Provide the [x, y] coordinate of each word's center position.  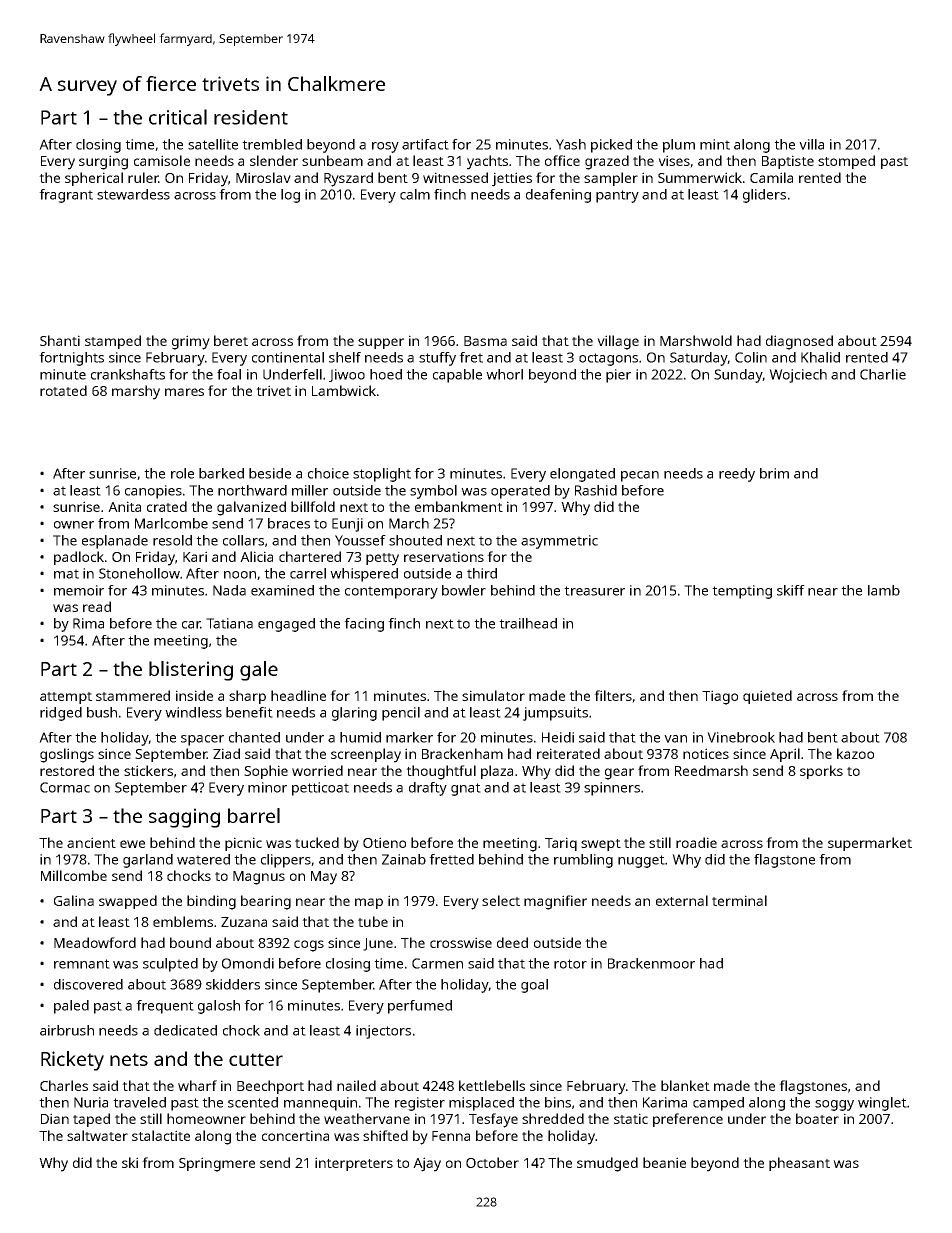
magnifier [555, 902]
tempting [742, 592]
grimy [191, 342]
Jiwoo [347, 375]
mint [715, 144]
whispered [364, 575]
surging [103, 162]
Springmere [217, 1164]
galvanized [251, 508]
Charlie [883, 374]
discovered [88, 984]
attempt [66, 698]
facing [364, 625]
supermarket [870, 844]
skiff [791, 590]
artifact [425, 144]
